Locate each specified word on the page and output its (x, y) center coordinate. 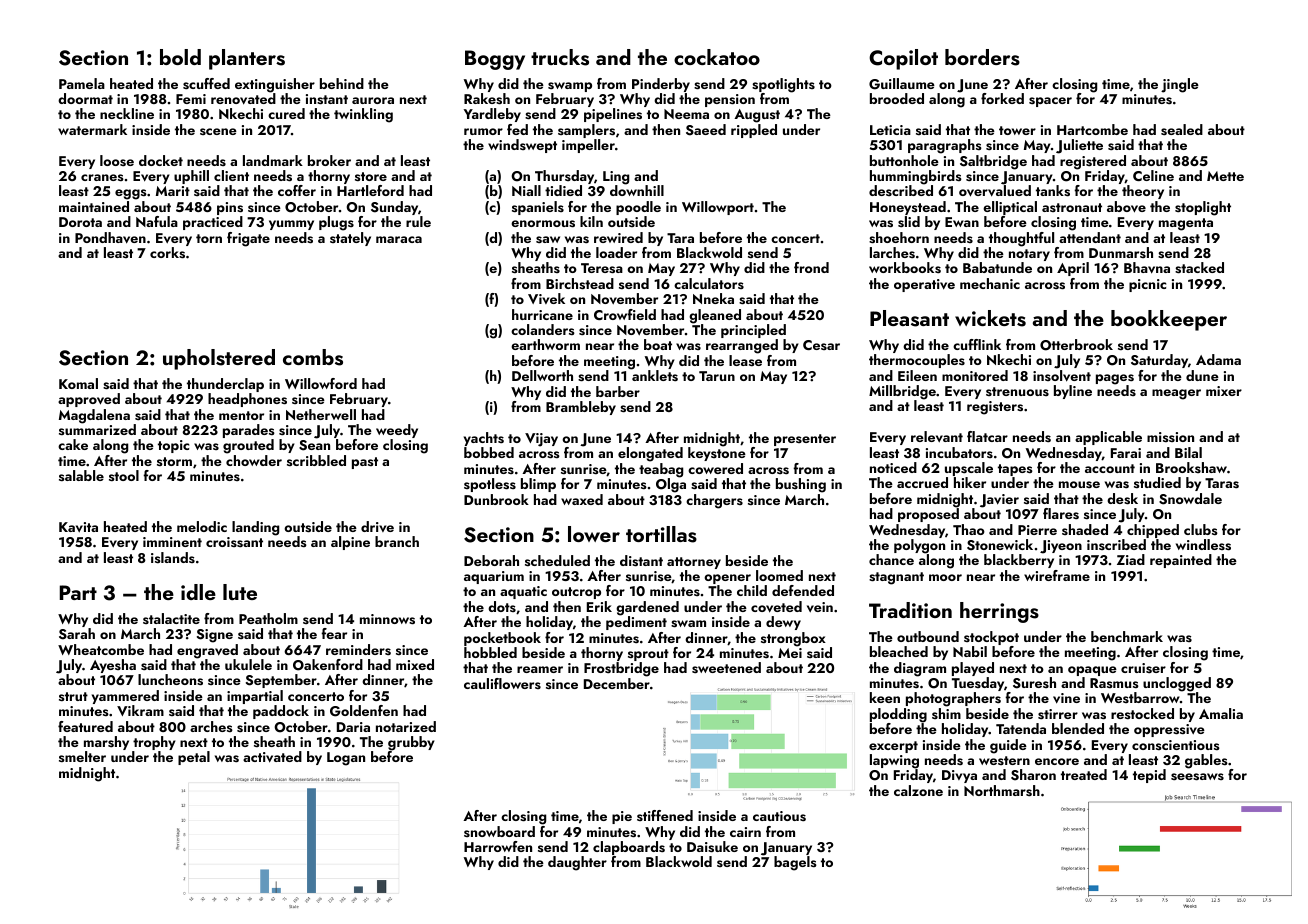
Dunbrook (496, 499)
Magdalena (94, 416)
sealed (1182, 130)
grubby (411, 743)
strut (73, 696)
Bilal (1188, 452)
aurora (373, 100)
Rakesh (487, 99)
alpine (350, 543)
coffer (297, 190)
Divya (959, 776)
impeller (588, 146)
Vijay (541, 440)
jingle (1180, 85)
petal (194, 758)
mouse (1079, 485)
